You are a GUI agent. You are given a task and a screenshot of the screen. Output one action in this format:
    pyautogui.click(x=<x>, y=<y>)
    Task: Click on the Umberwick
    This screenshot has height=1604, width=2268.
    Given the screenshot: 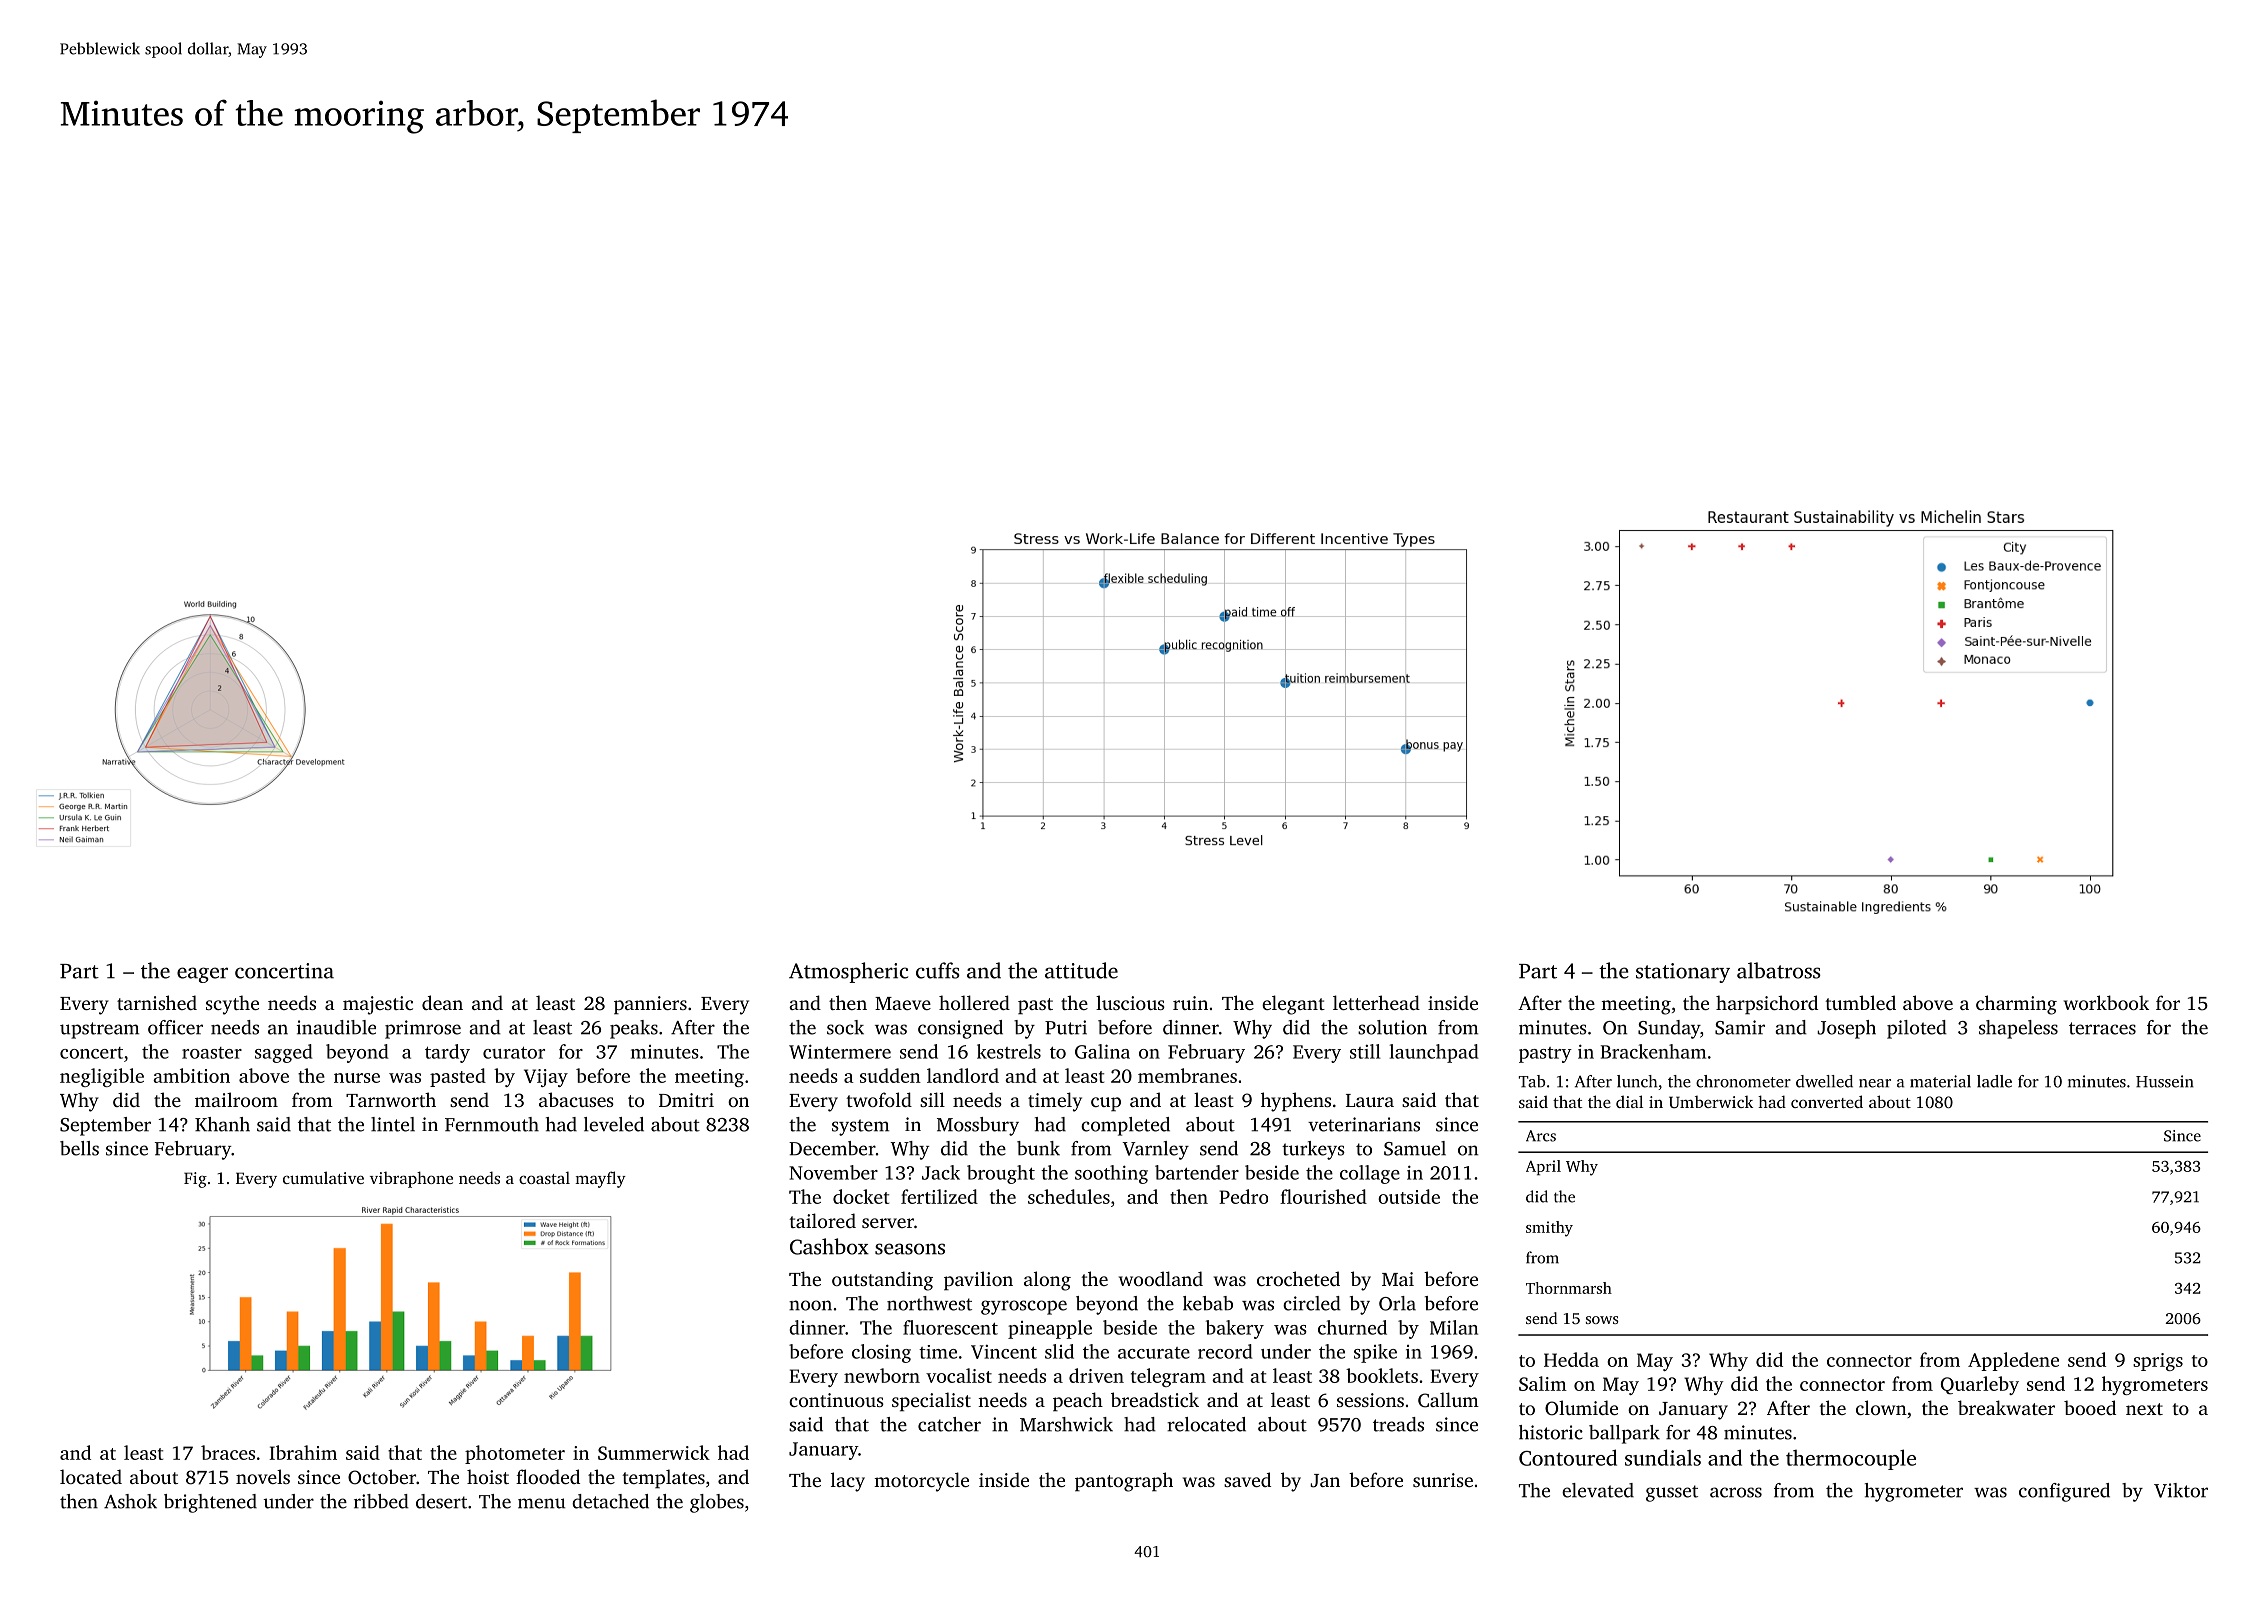 What is the action you would take?
    pyautogui.click(x=1711, y=1102)
